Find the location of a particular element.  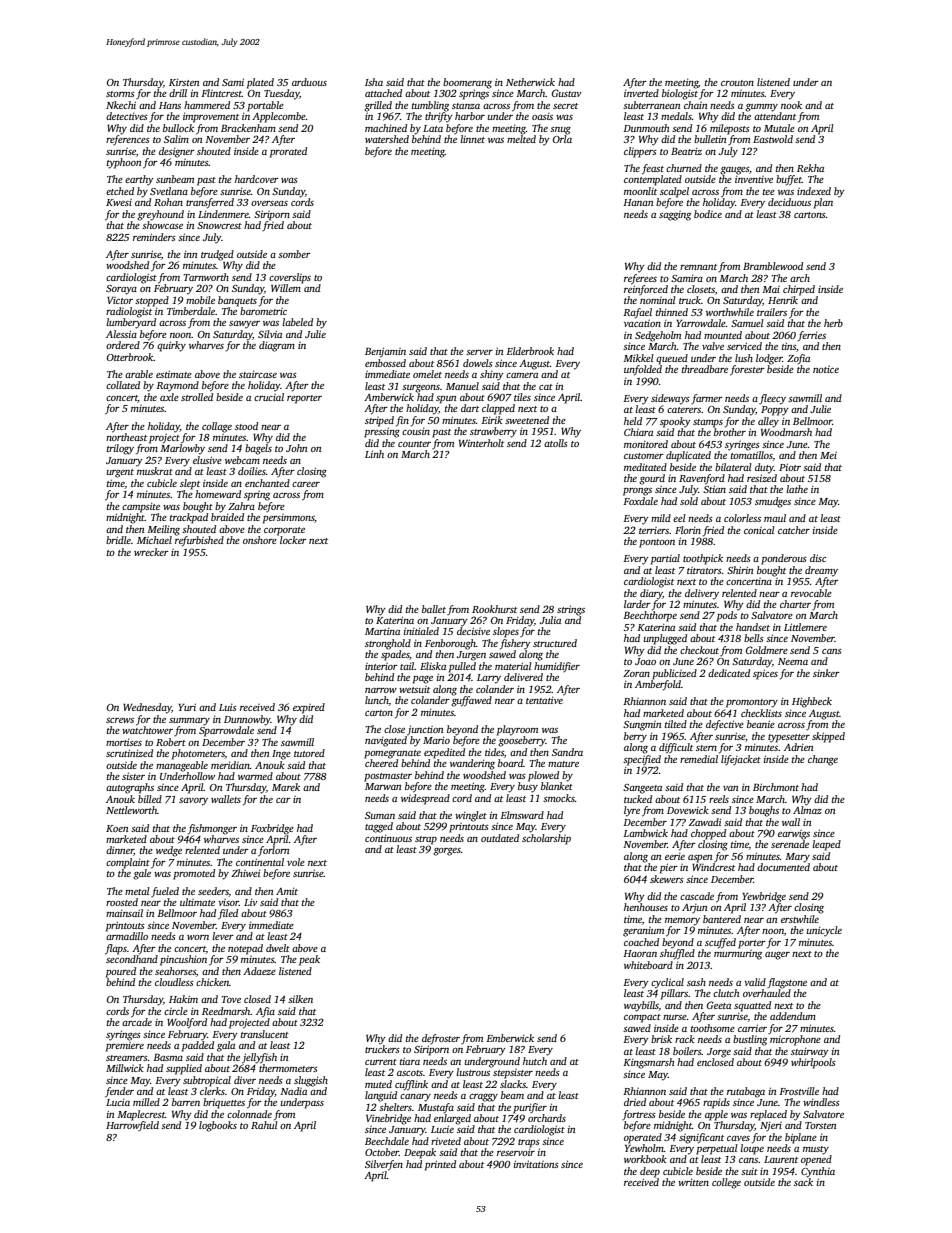

lumberyard is located at coordinates (131, 323).
